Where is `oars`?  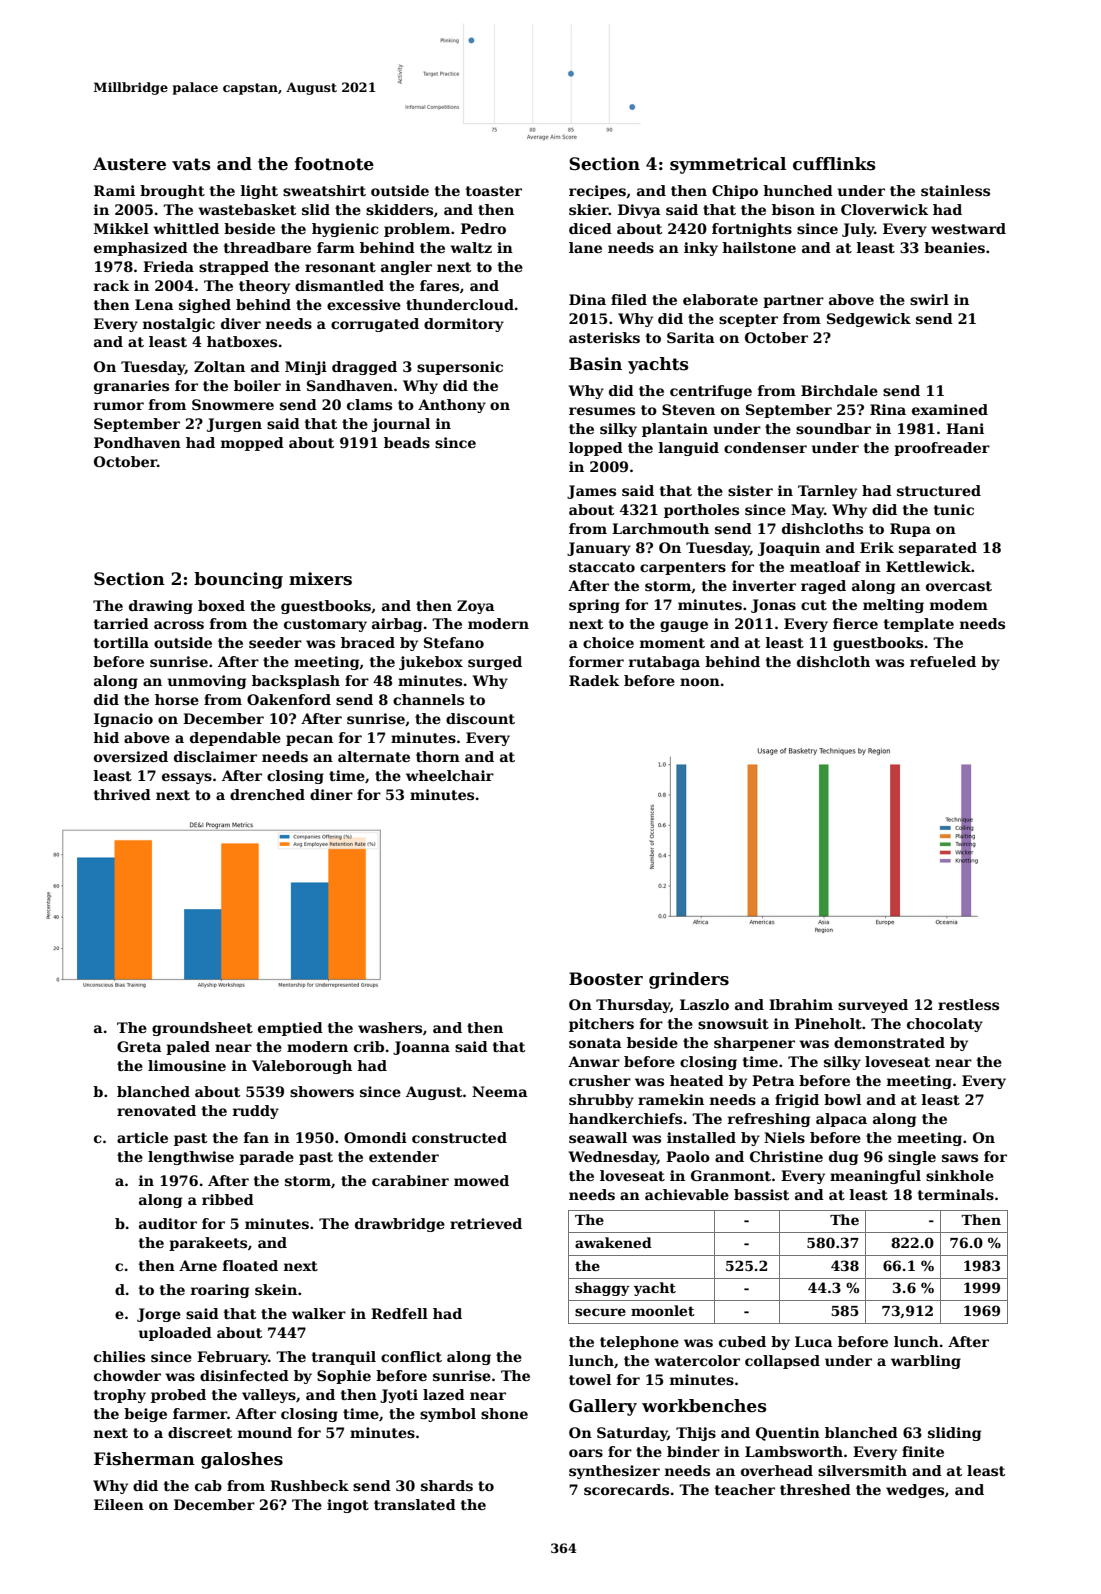
oars is located at coordinates (586, 1453).
